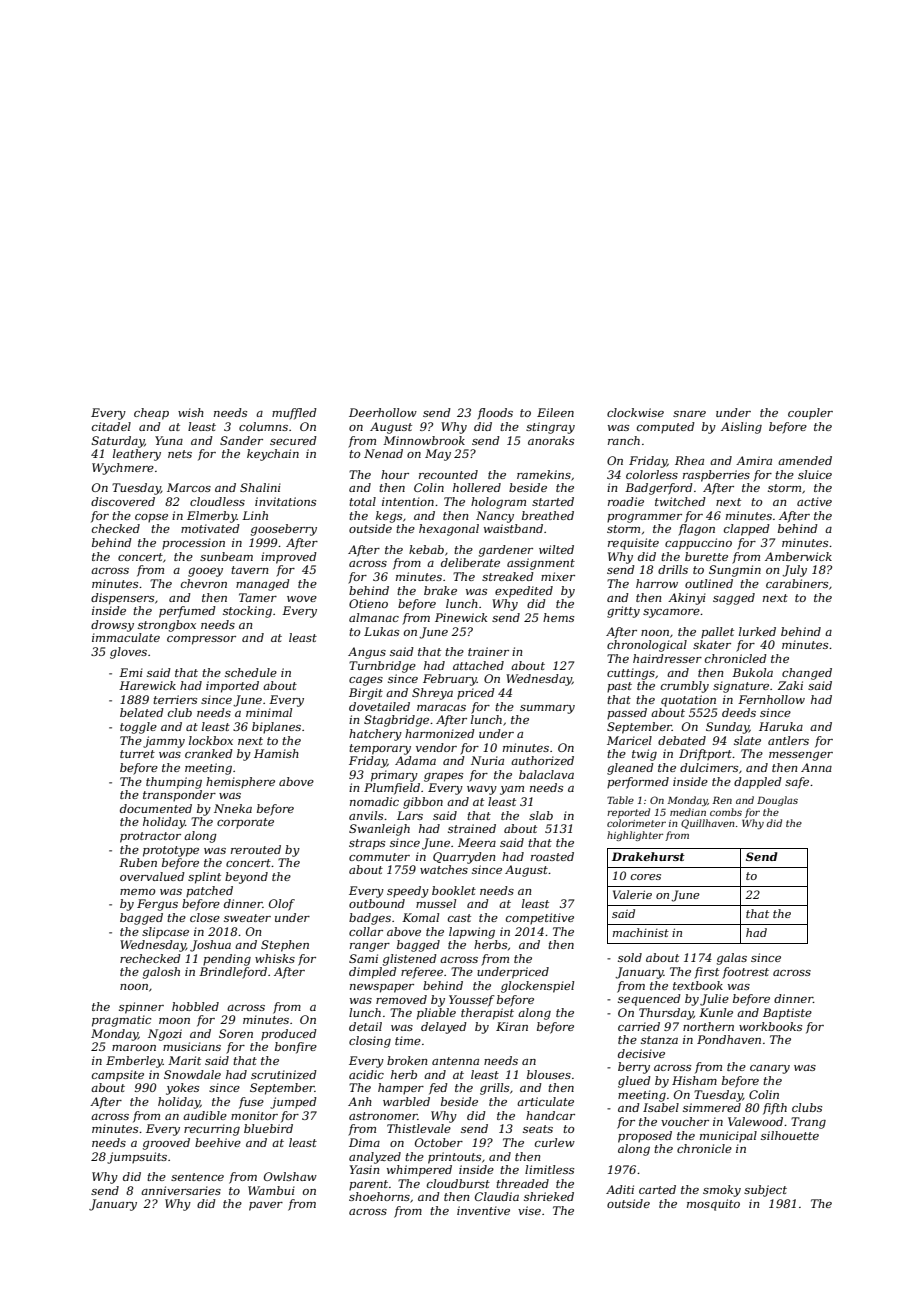  Describe the element at coordinates (646, 877) in the image. I see `cores` at that location.
